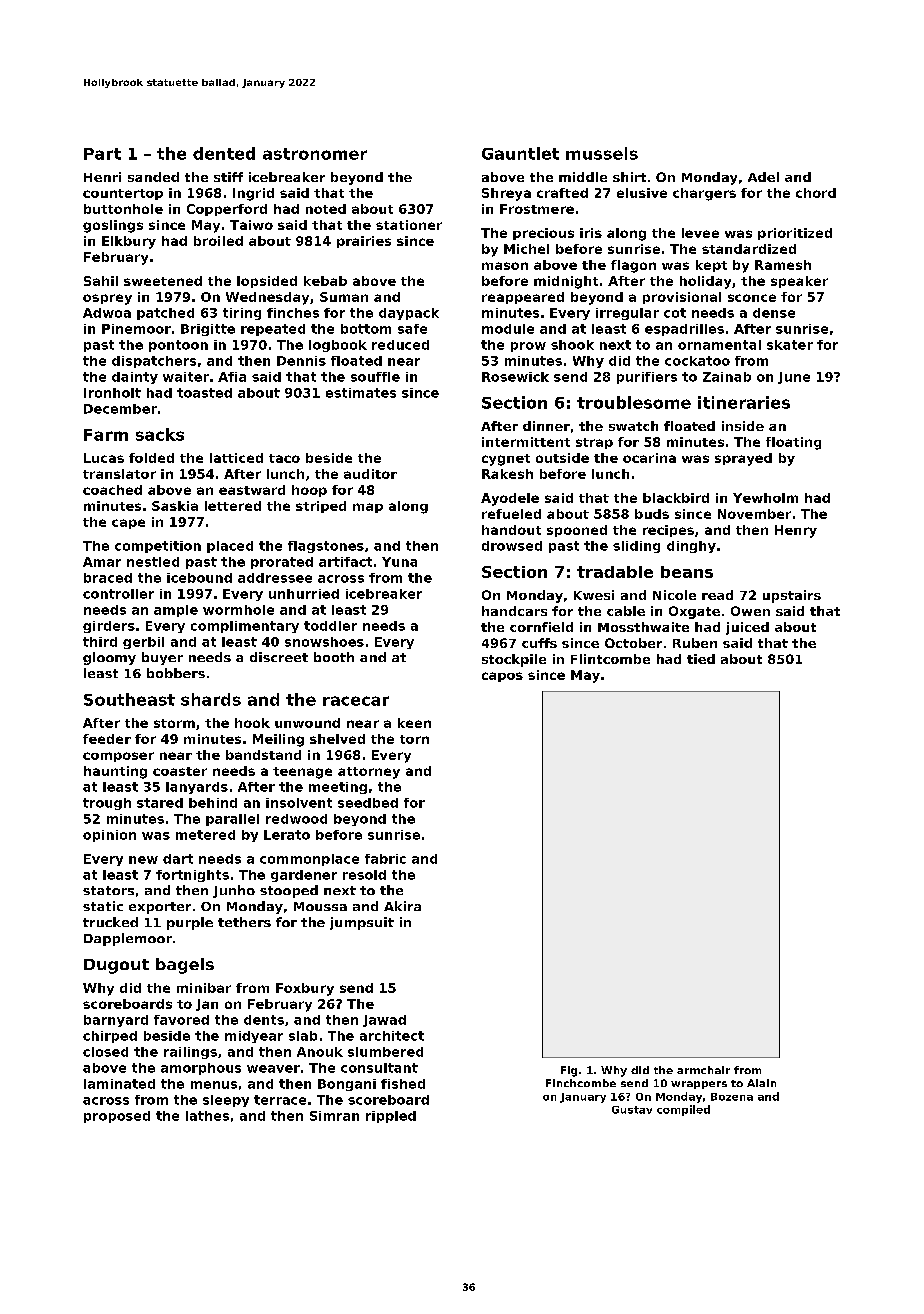 This page has height=1314, width=924. I want to click on Shreya, so click(506, 194).
